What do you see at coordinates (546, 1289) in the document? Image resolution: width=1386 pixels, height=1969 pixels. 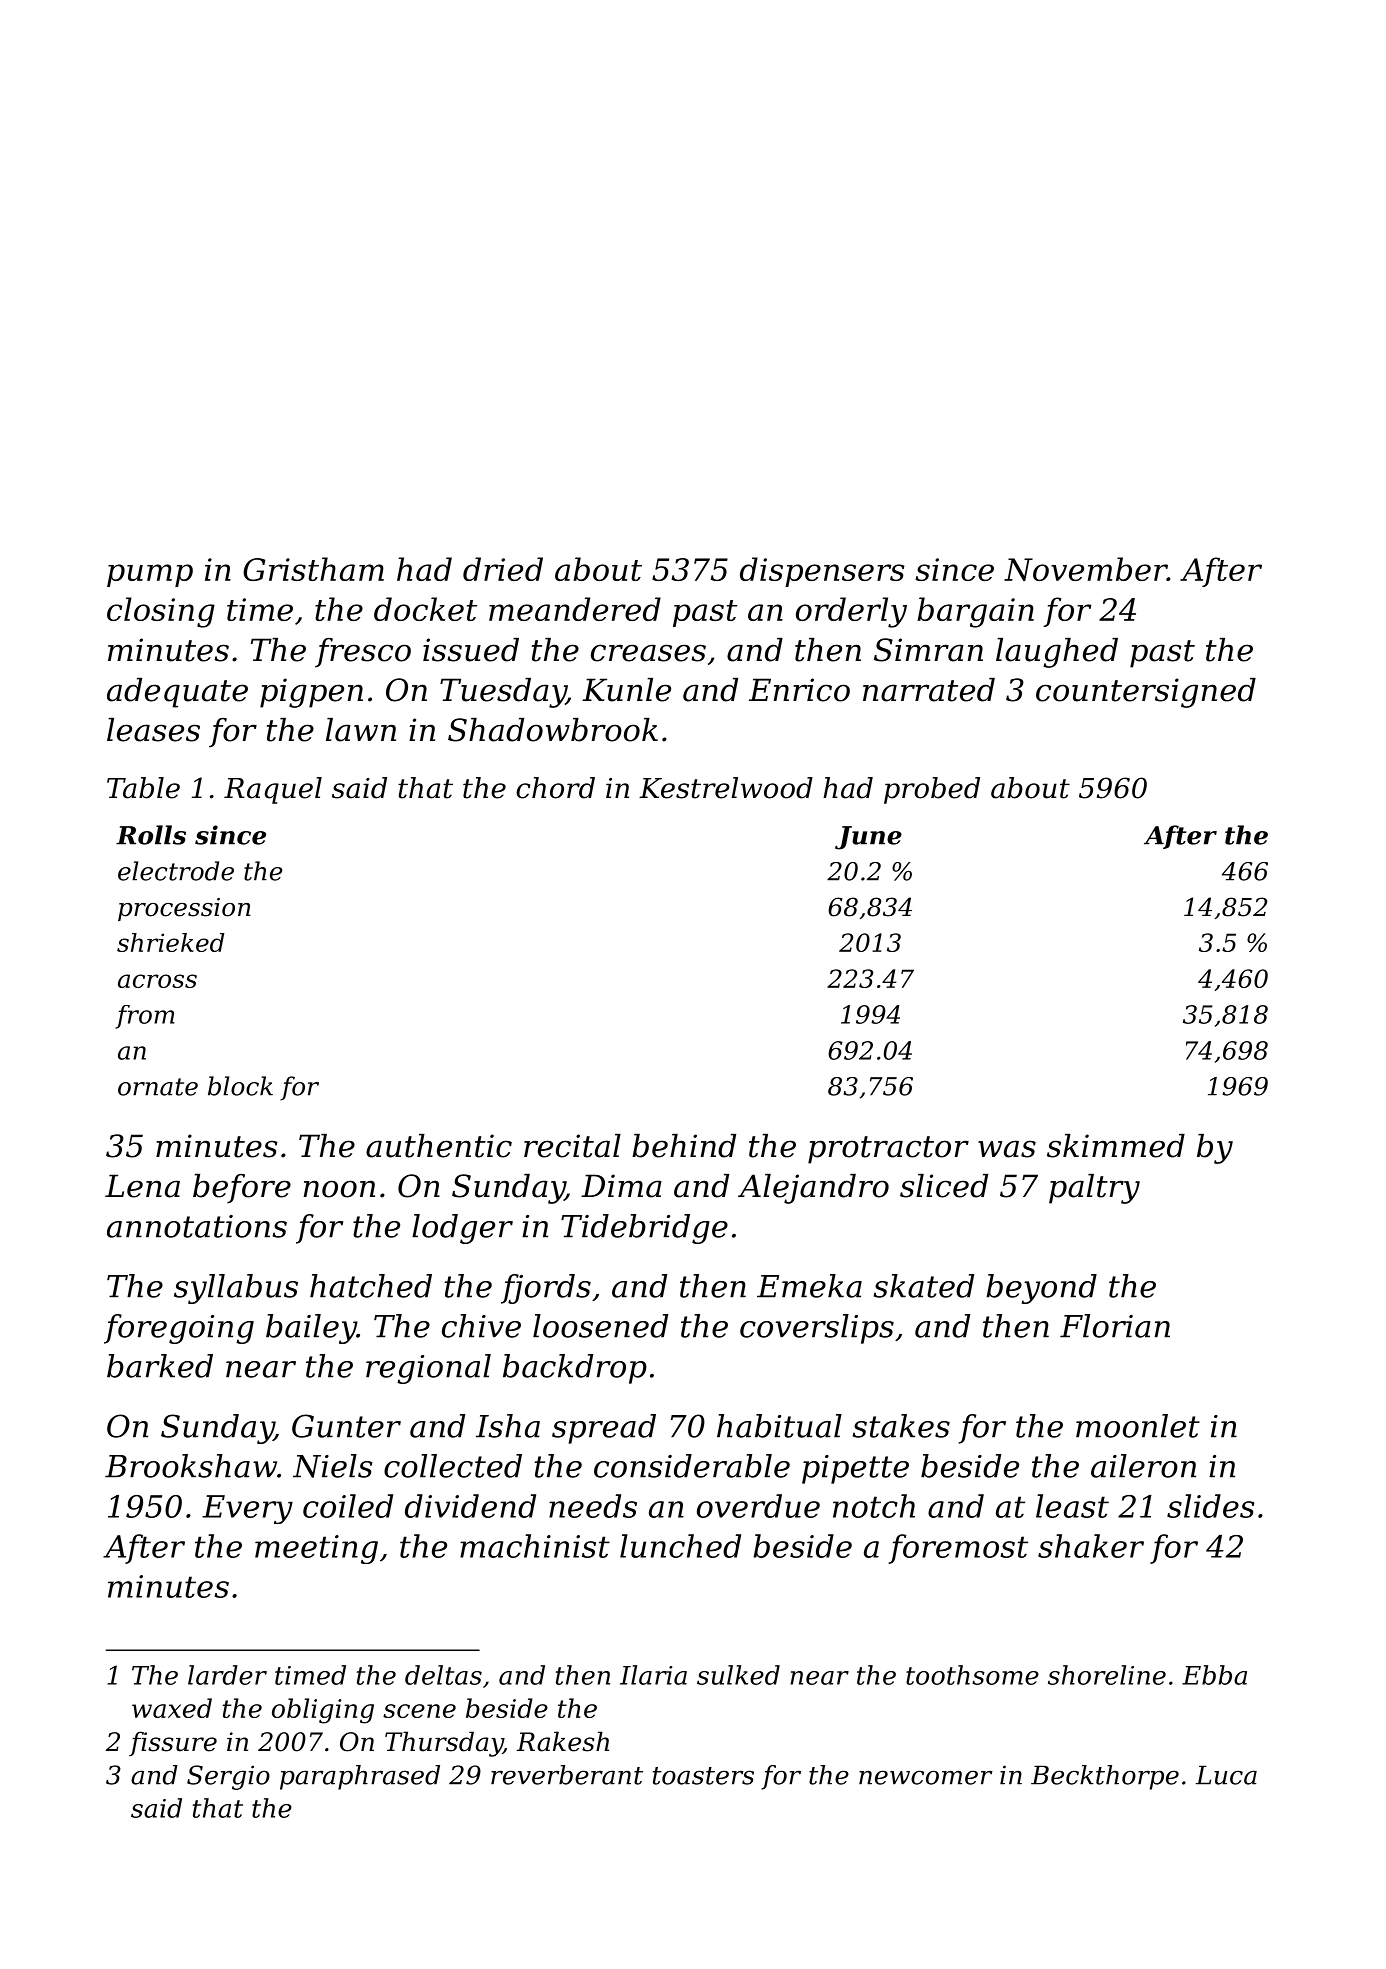 I see `fjords` at bounding box center [546, 1289].
